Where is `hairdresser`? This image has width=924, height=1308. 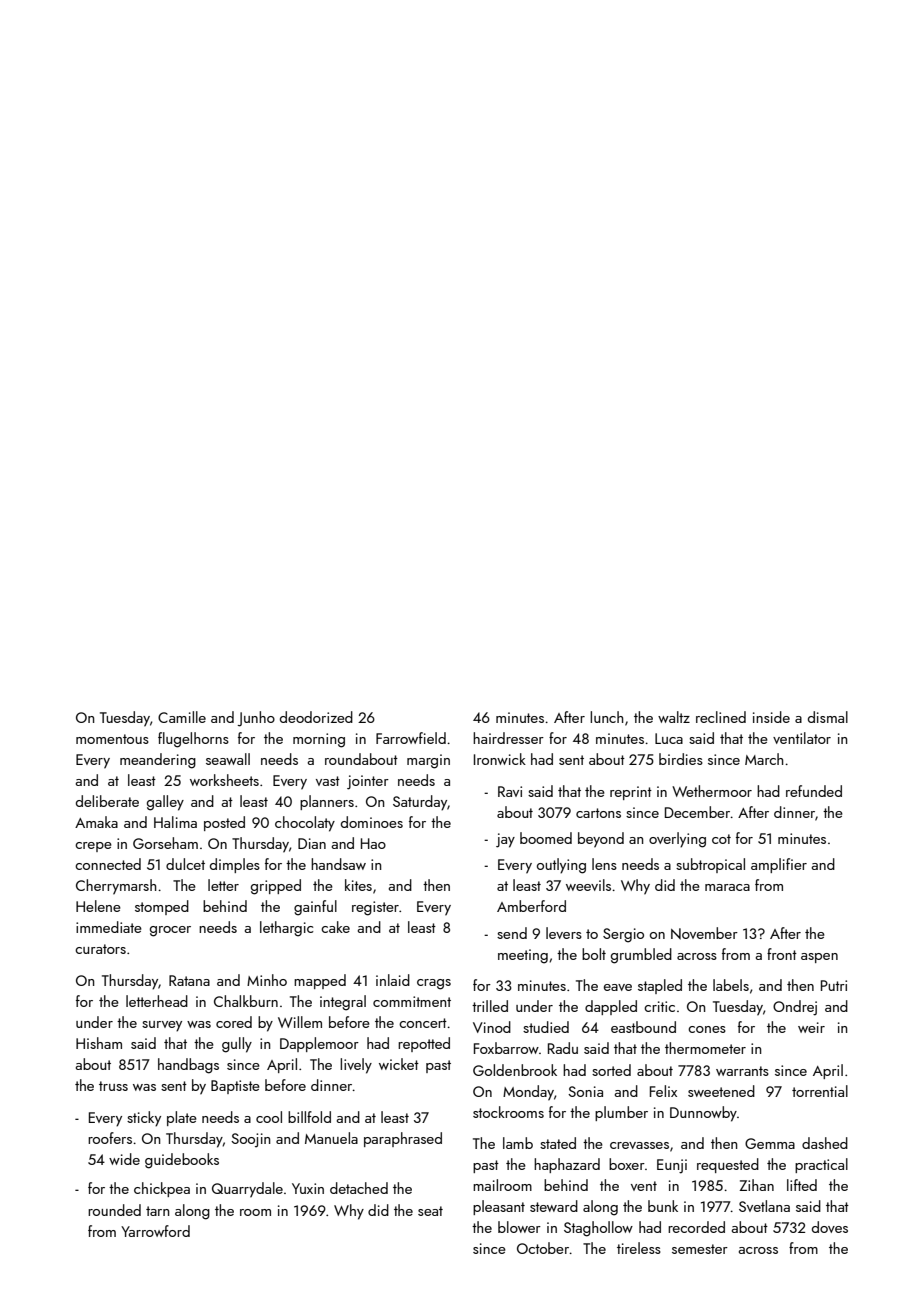
hairdresser is located at coordinates (508, 738).
